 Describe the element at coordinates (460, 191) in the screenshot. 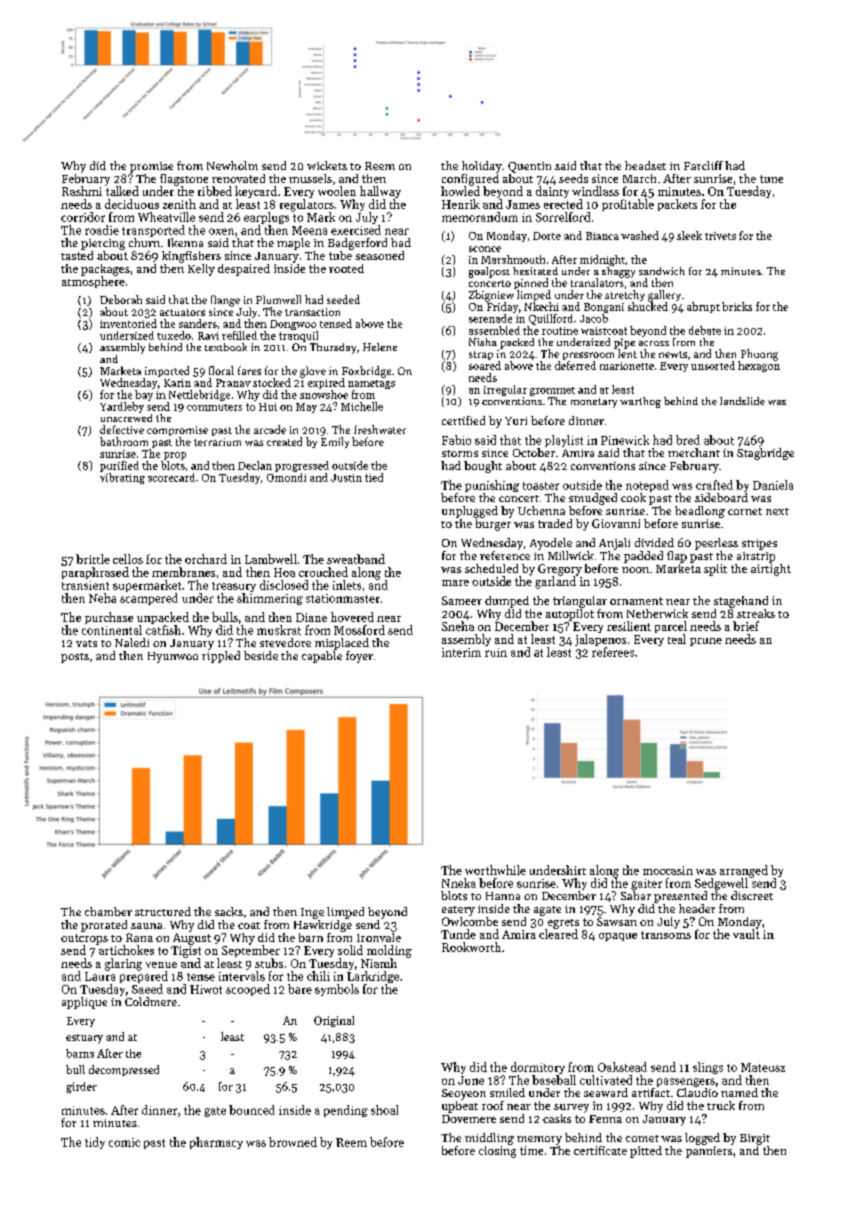

I see `howled` at that location.
